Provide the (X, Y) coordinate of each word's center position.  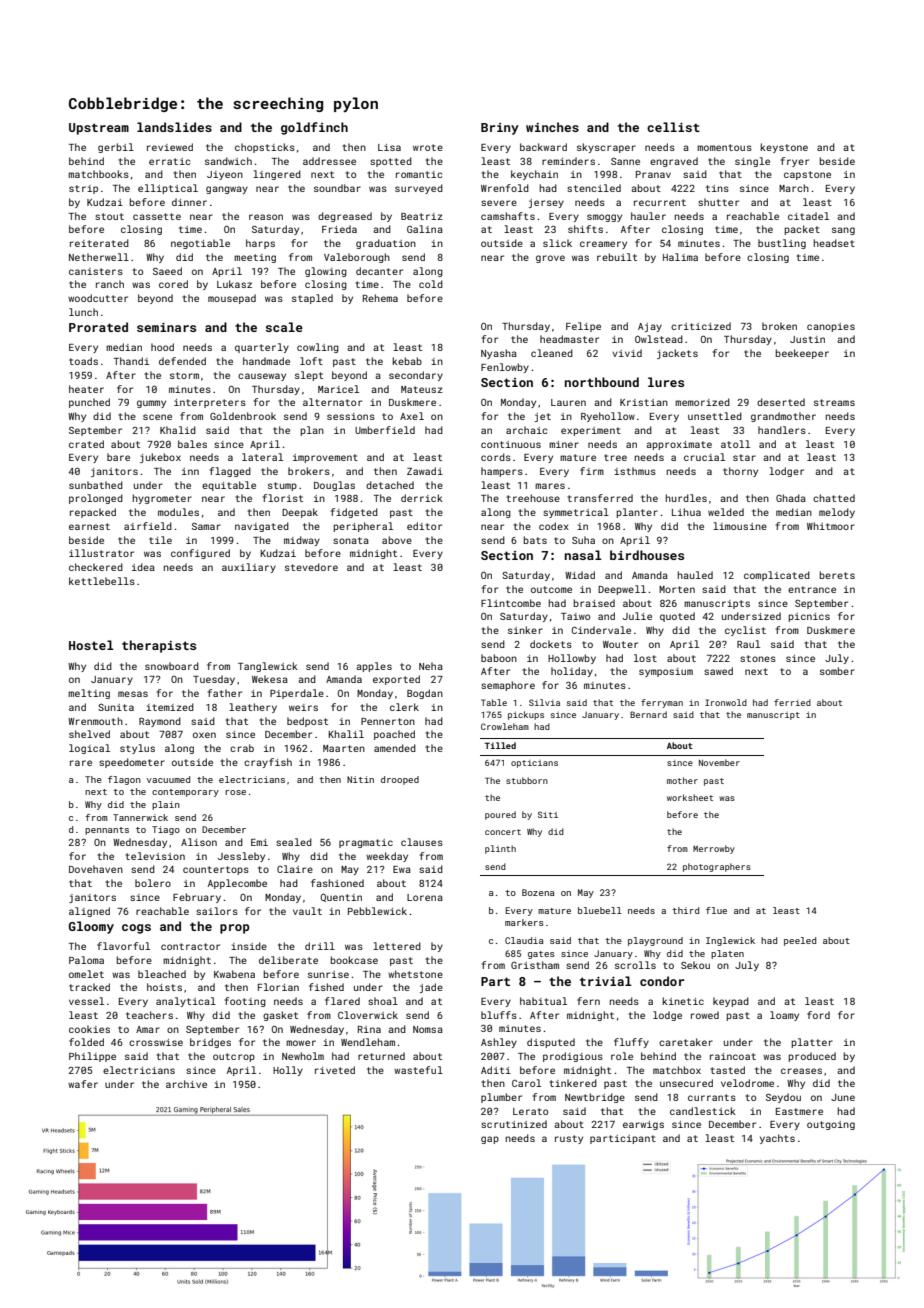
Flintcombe (511, 603)
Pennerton (388, 721)
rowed (705, 1015)
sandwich (228, 161)
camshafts (508, 216)
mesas (133, 694)
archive (186, 1084)
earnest (89, 526)
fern (588, 1001)
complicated (777, 576)
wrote (428, 147)
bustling (782, 244)
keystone (784, 148)
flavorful (123, 946)
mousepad (232, 299)
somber (837, 671)
